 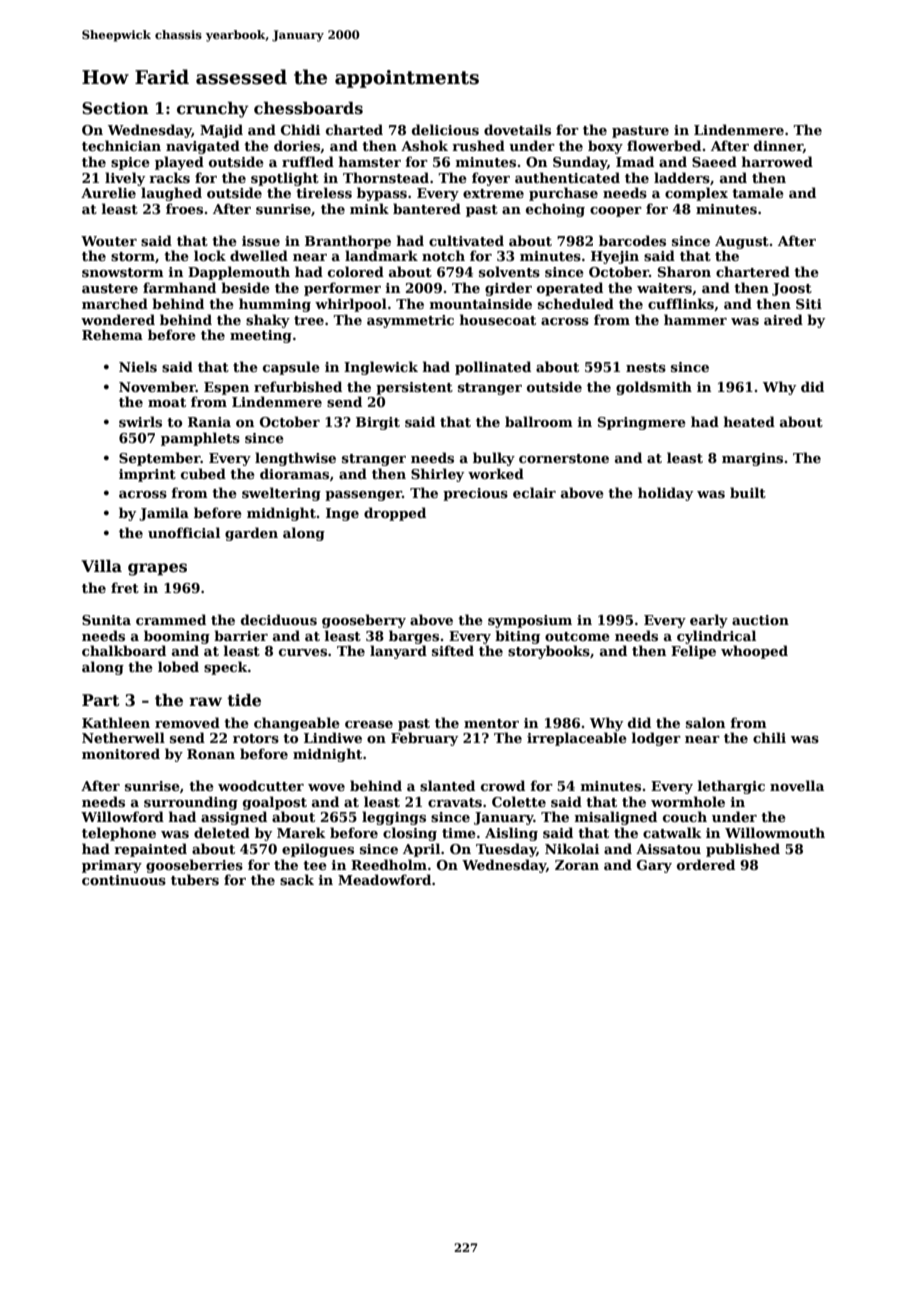 What do you see at coordinates (121, 753) in the screenshot?
I see `monitored` at bounding box center [121, 753].
